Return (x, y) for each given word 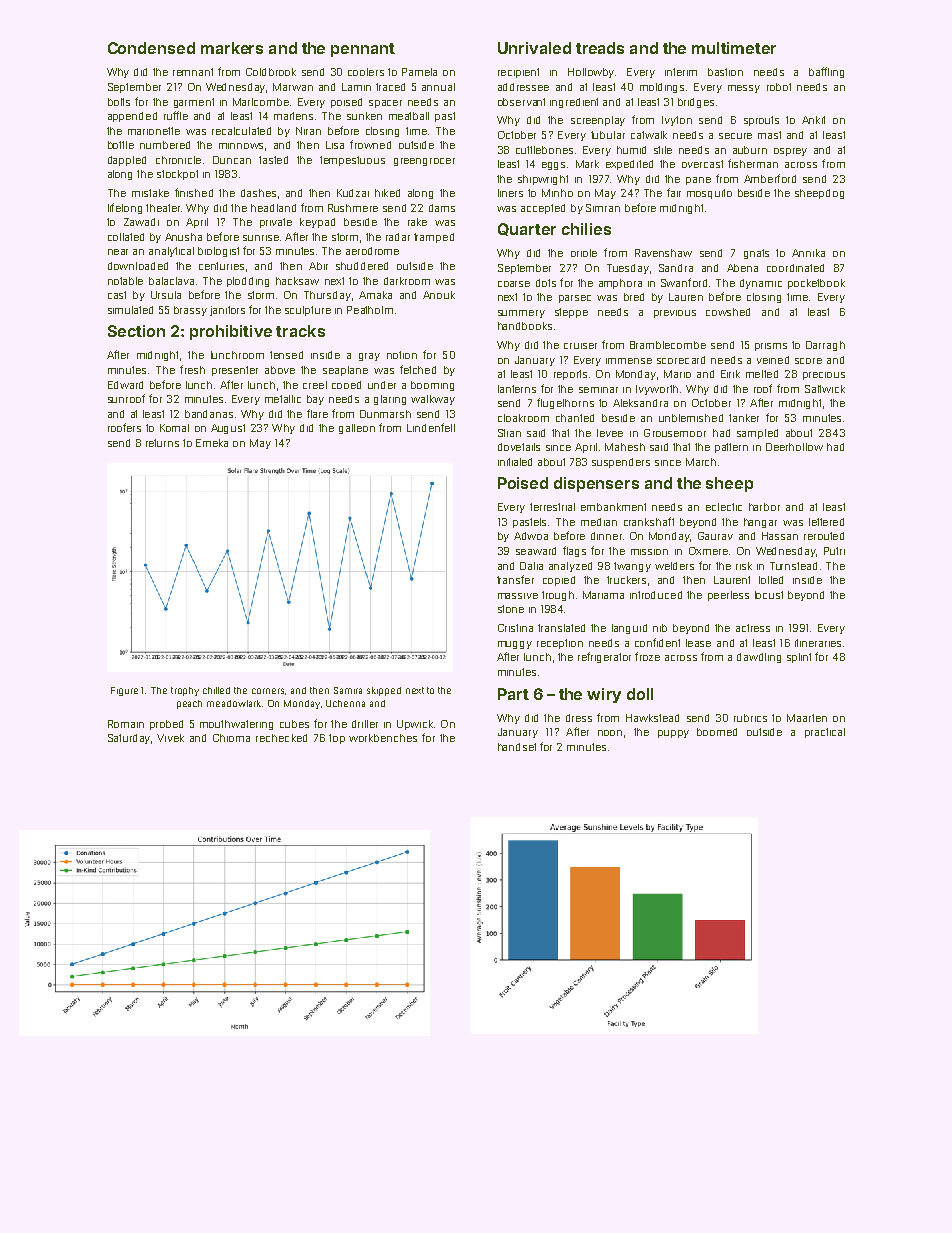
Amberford (770, 178)
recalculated (241, 131)
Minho (557, 193)
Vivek (170, 738)
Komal (174, 428)
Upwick (415, 725)
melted (762, 374)
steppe (571, 313)
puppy (673, 734)
